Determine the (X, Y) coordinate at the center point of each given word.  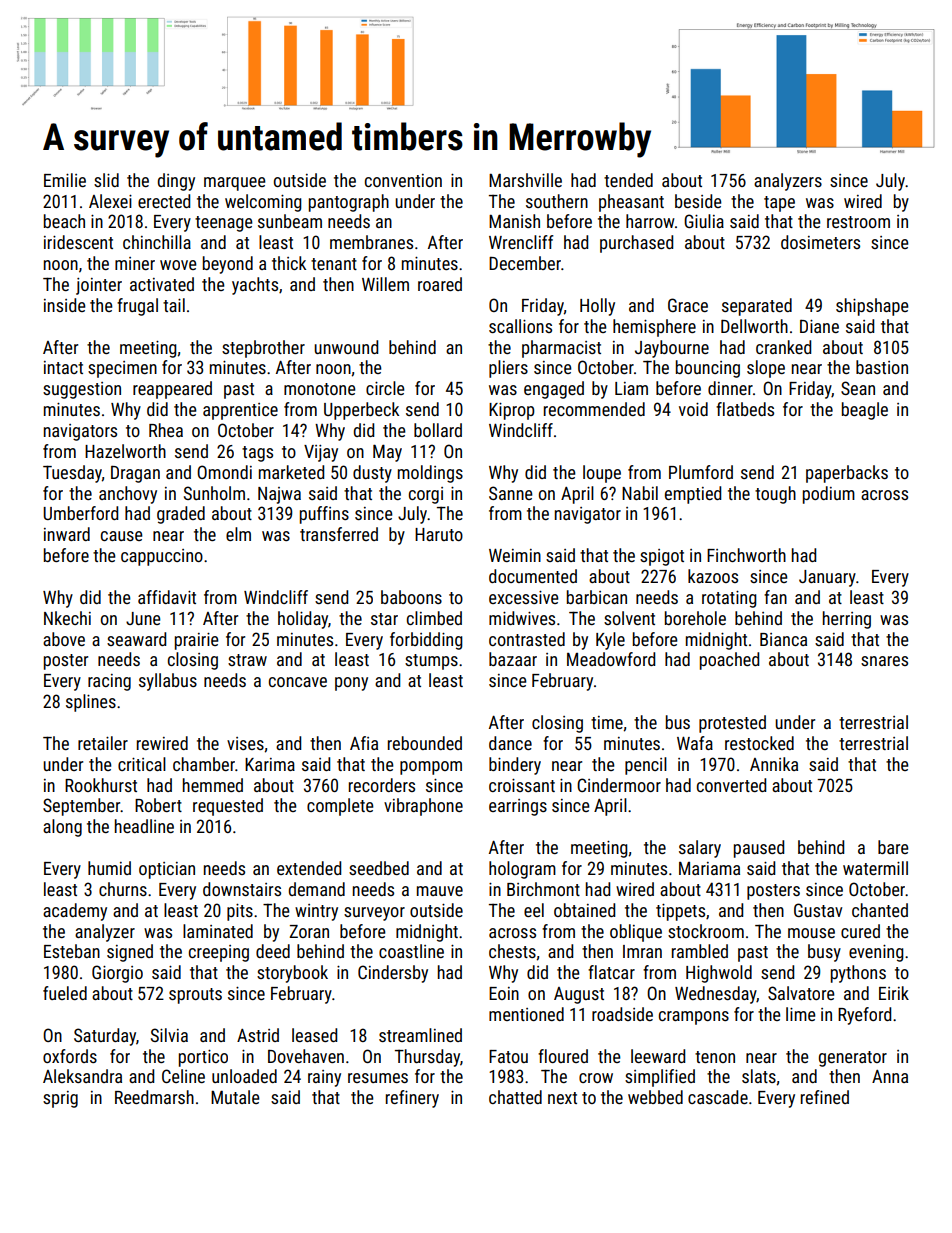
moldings (430, 474)
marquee (235, 184)
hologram (522, 870)
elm (238, 534)
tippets (680, 912)
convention (403, 180)
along (62, 828)
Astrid (258, 1035)
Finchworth (746, 555)
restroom (858, 222)
